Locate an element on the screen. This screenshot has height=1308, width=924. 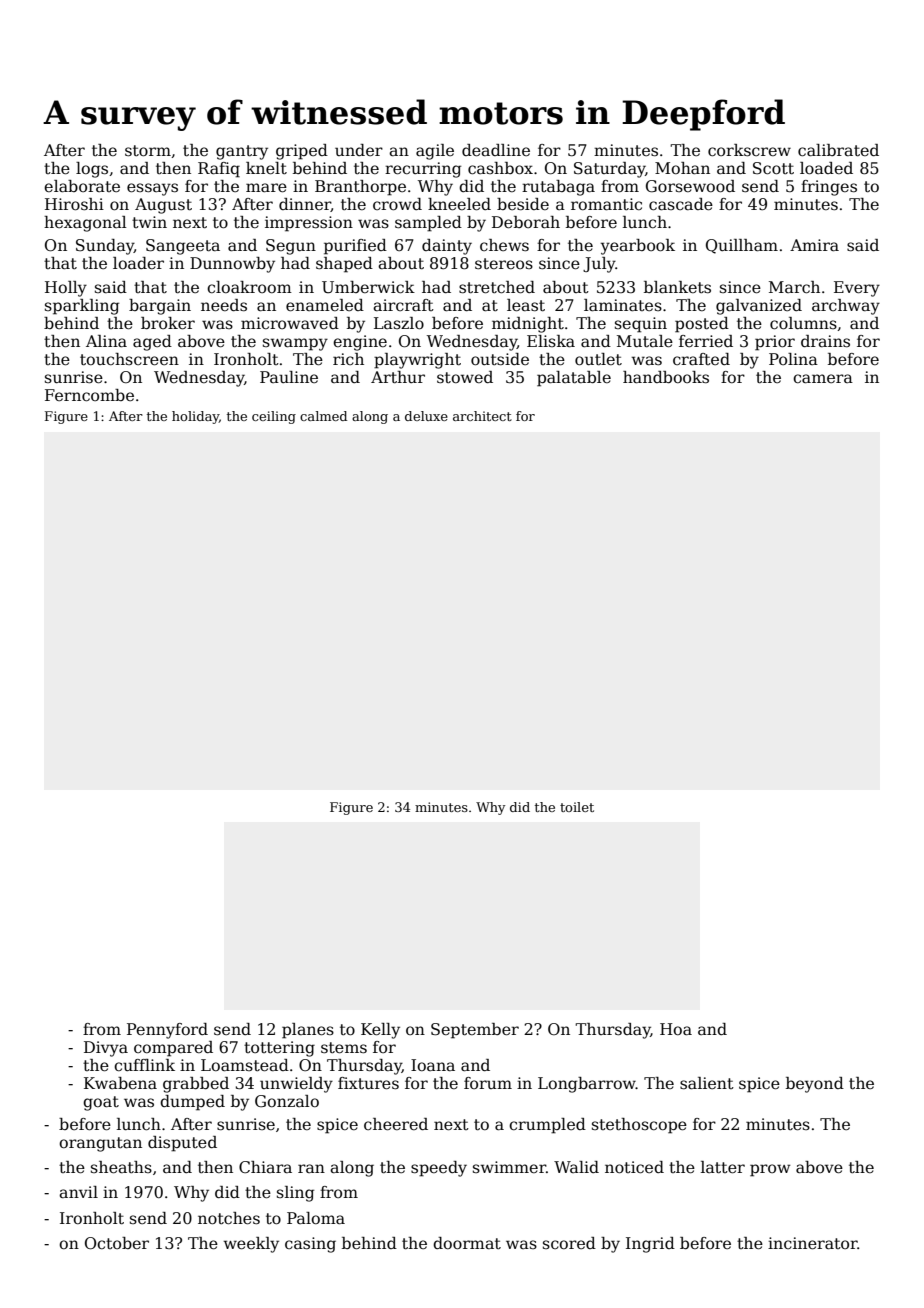
gantry is located at coordinates (242, 152).
